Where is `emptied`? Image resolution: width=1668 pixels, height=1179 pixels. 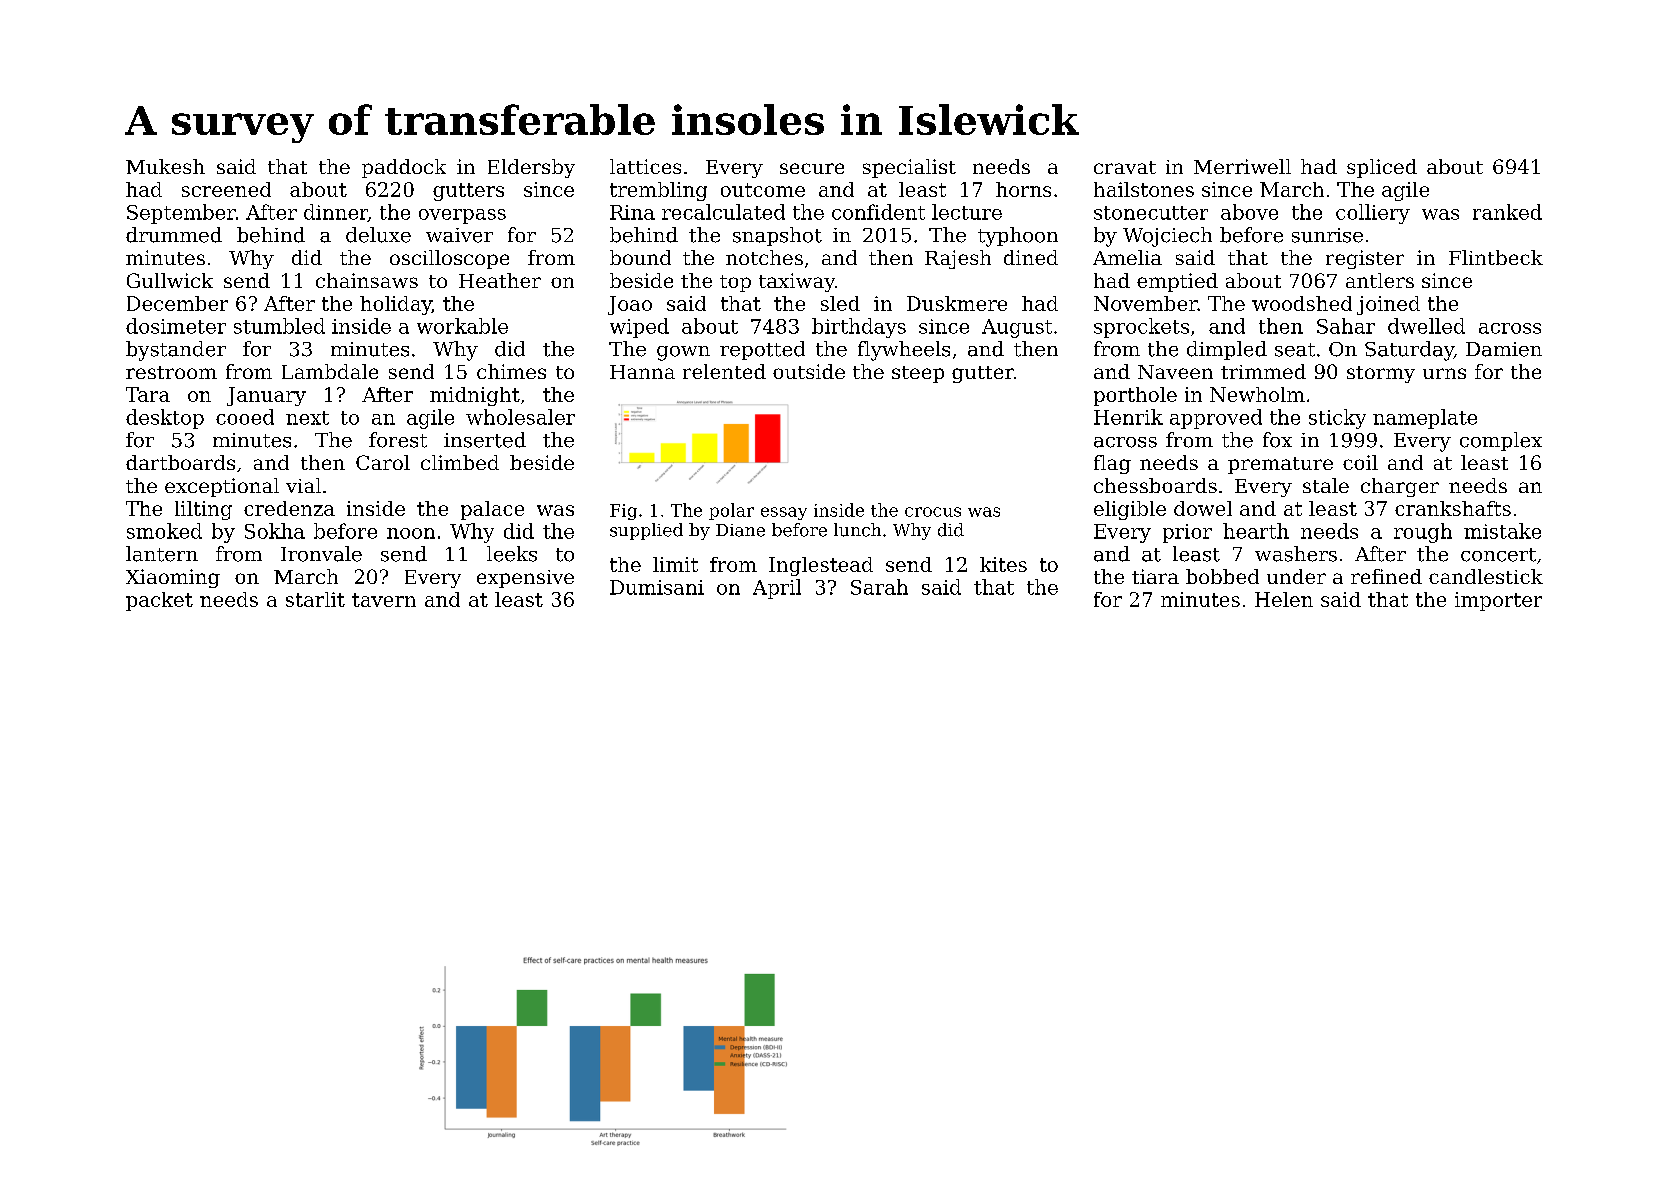
emptied is located at coordinates (1177, 282).
